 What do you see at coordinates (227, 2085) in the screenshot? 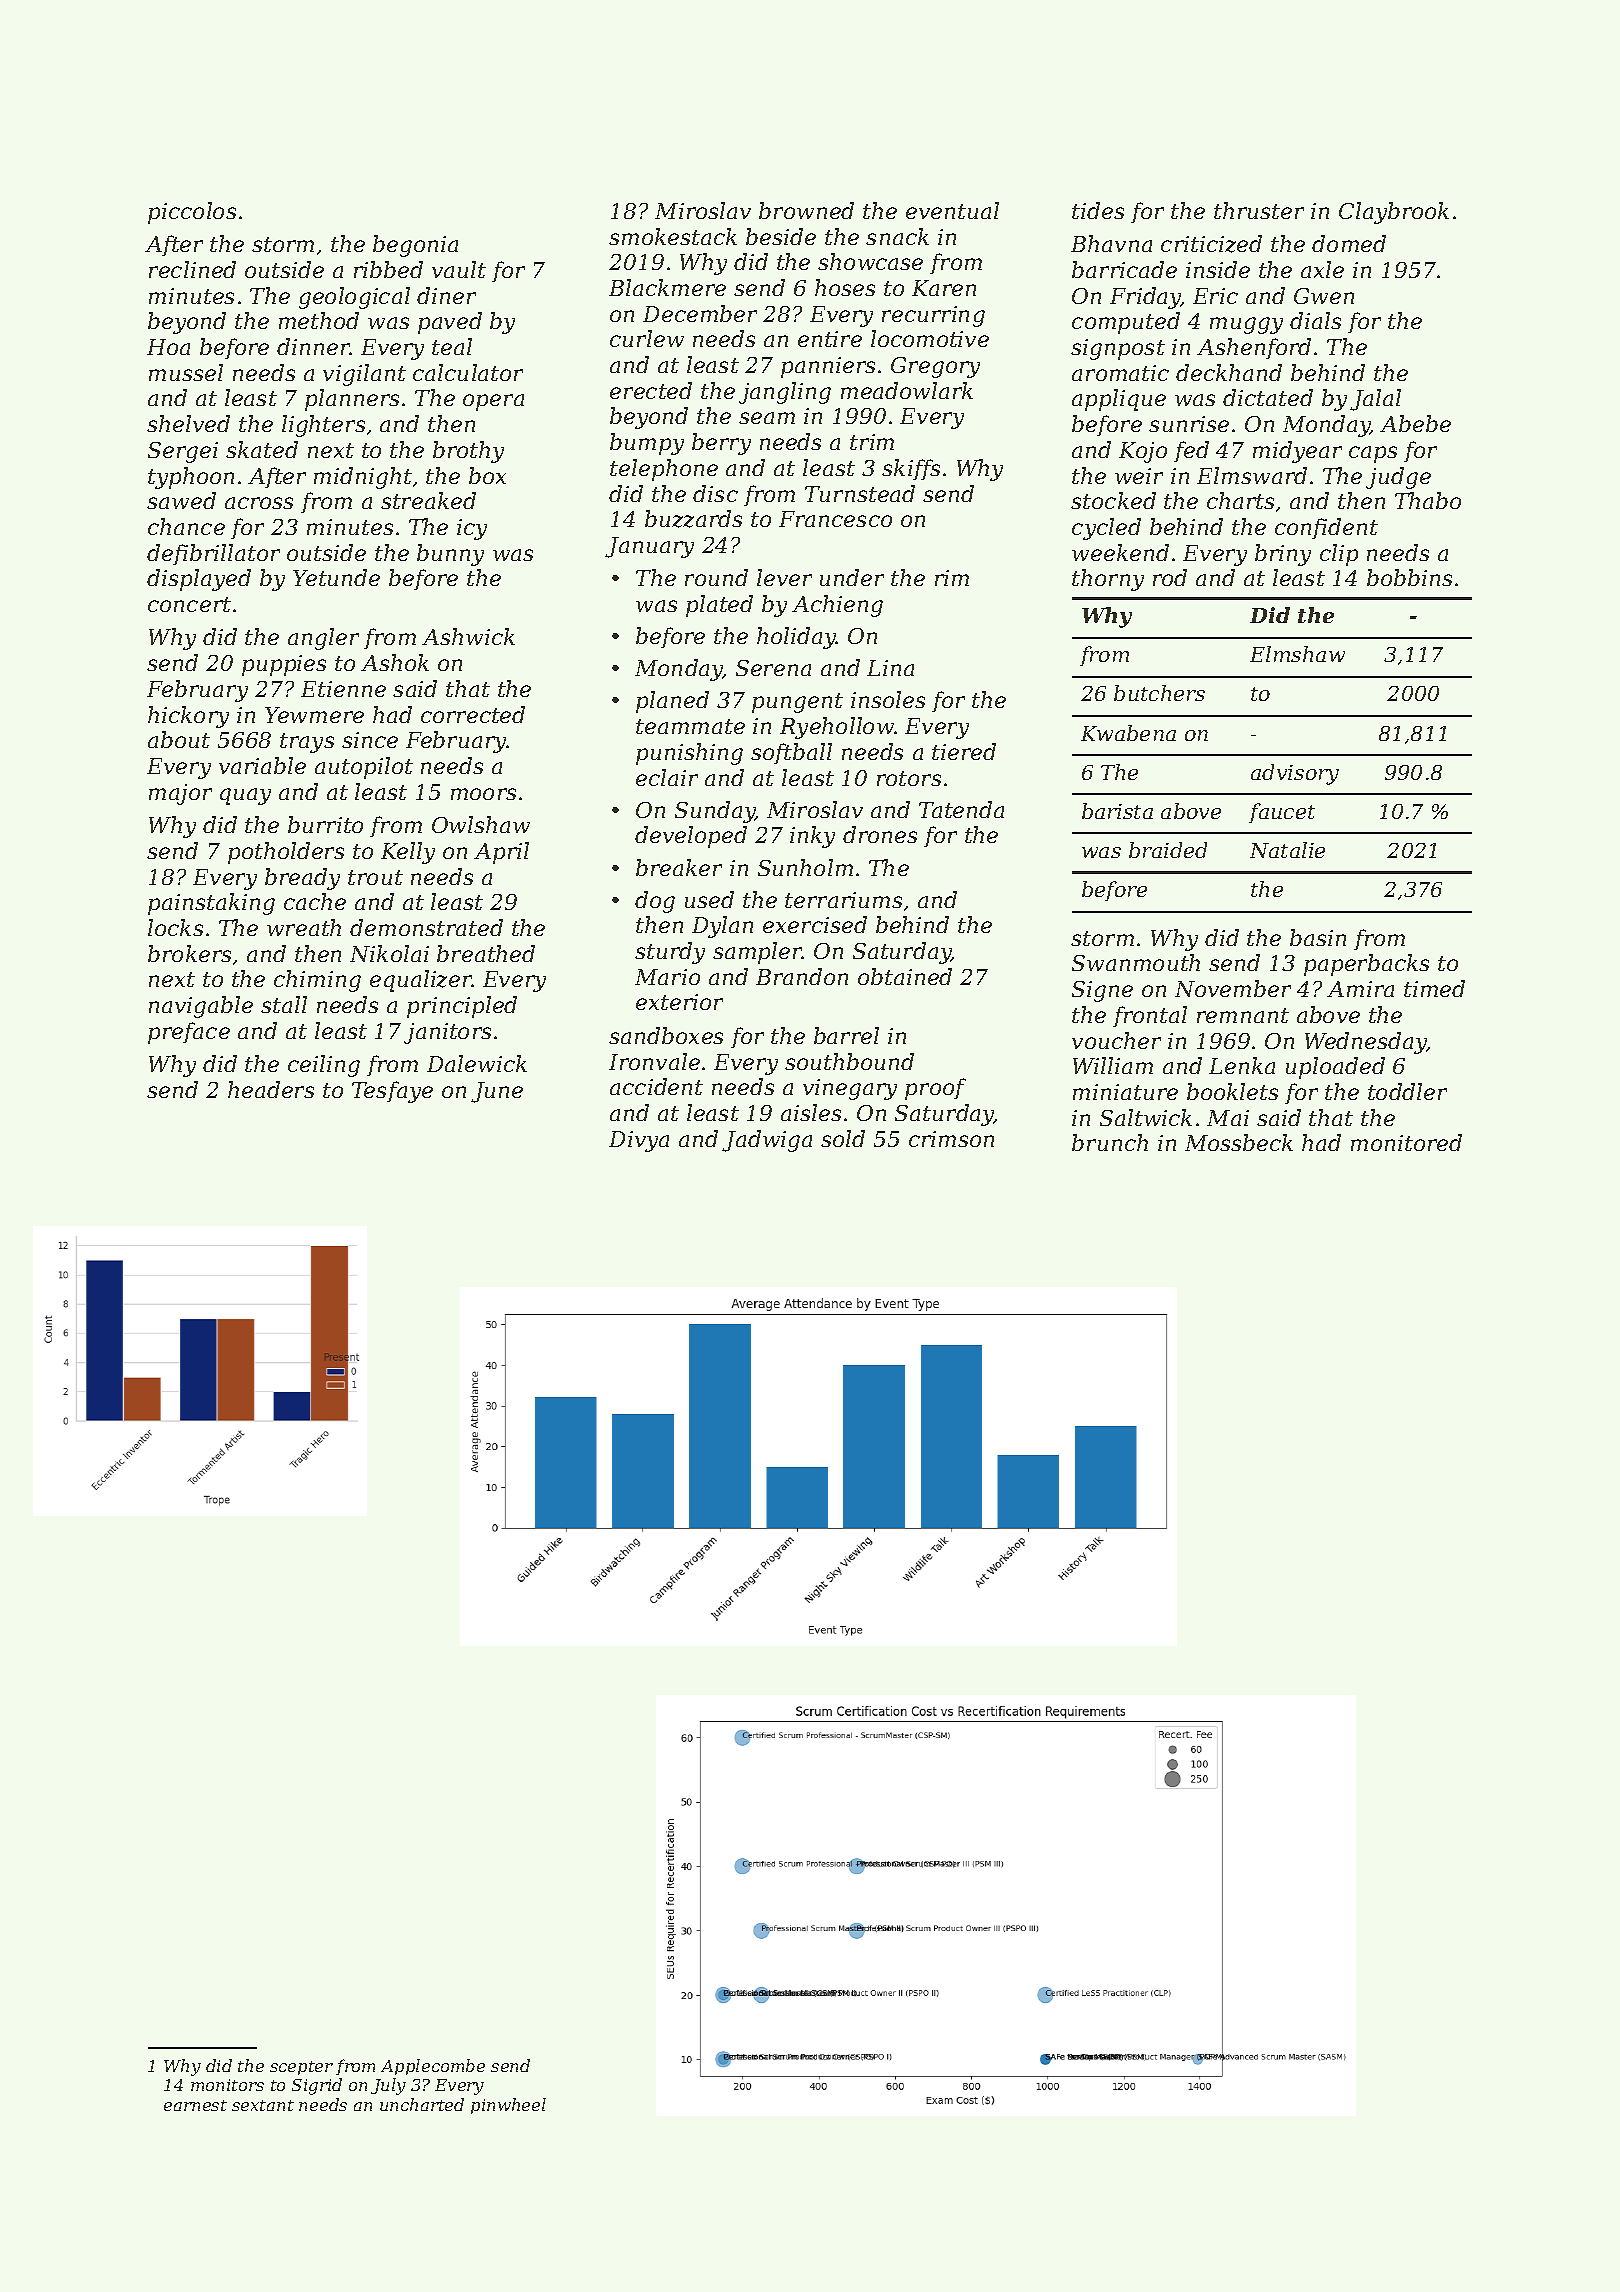
I see `monitors` at bounding box center [227, 2085].
